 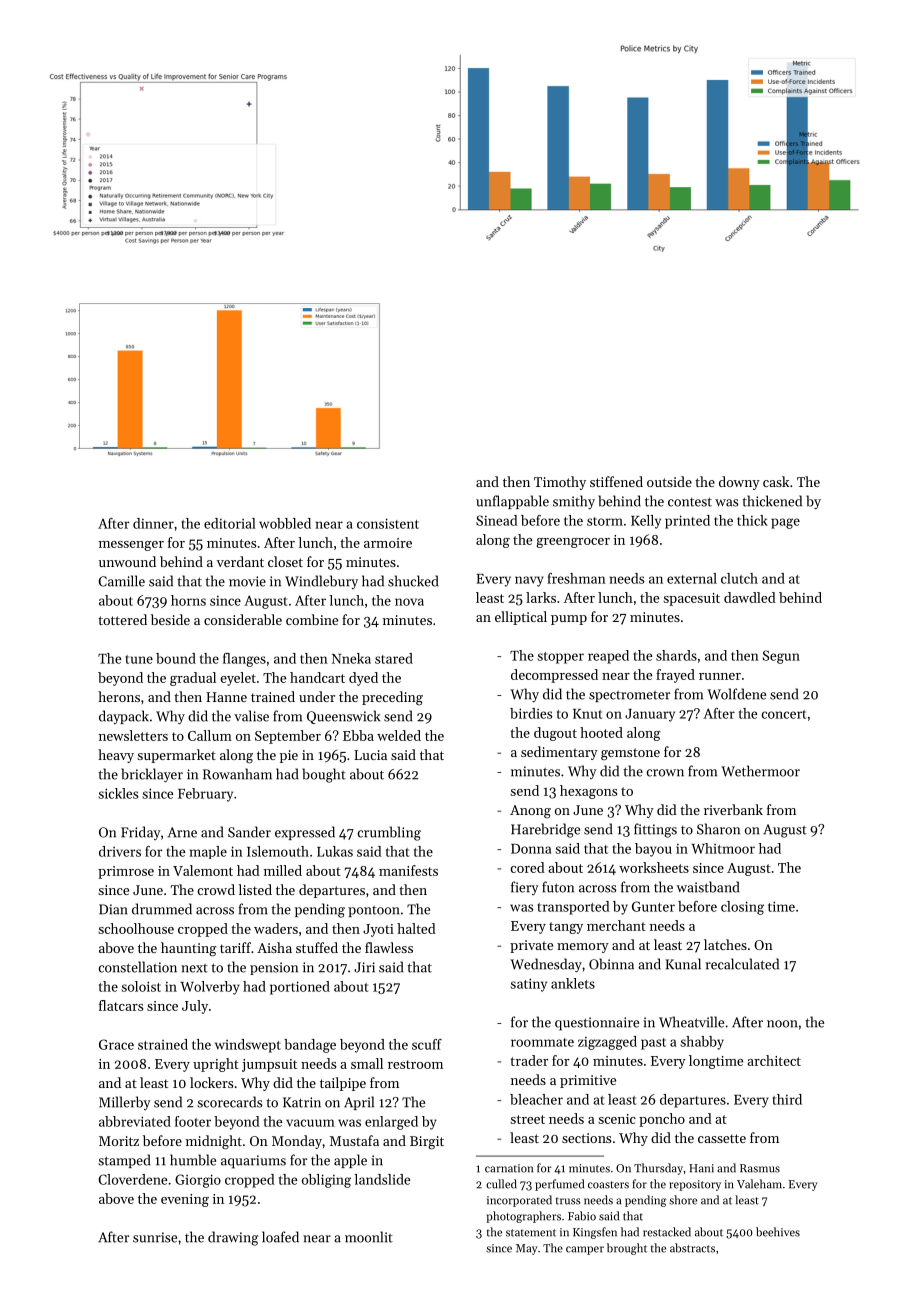 What do you see at coordinates (723, 848) in the page?
I see `Whitmoor` at bounding box center [723, 848].
